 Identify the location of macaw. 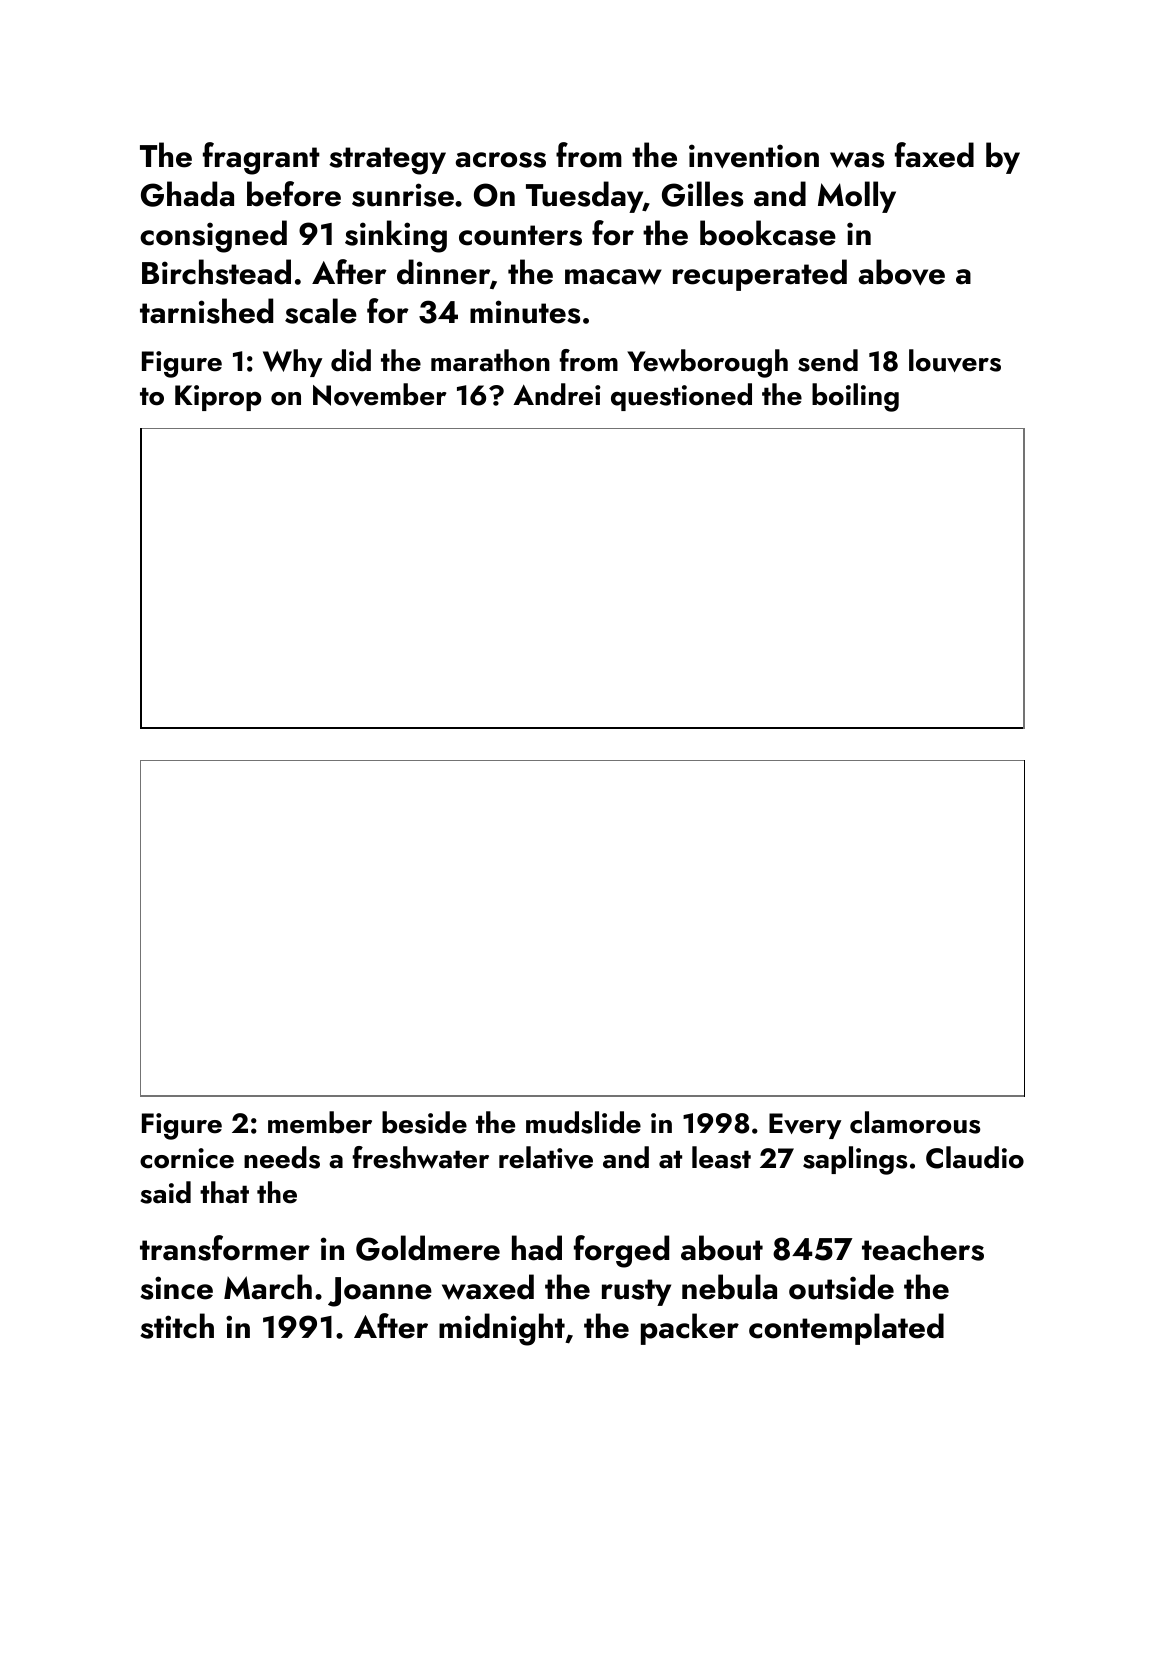
(613, 277).
